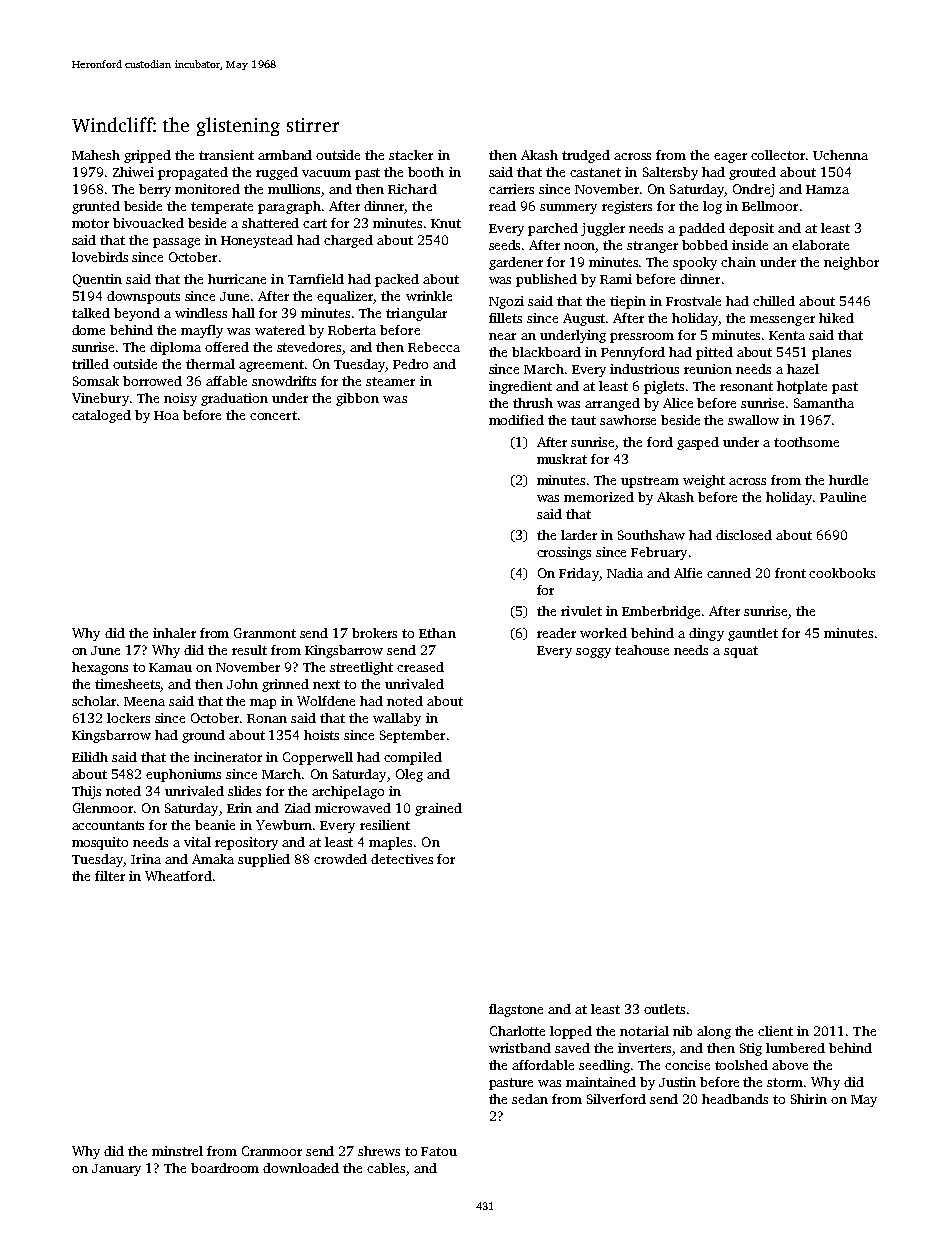 This document has height=1233, width=952. What do you see at coordinates (546, 352) in the document?
I see `blackboard` at bounding box center [546, 352].
